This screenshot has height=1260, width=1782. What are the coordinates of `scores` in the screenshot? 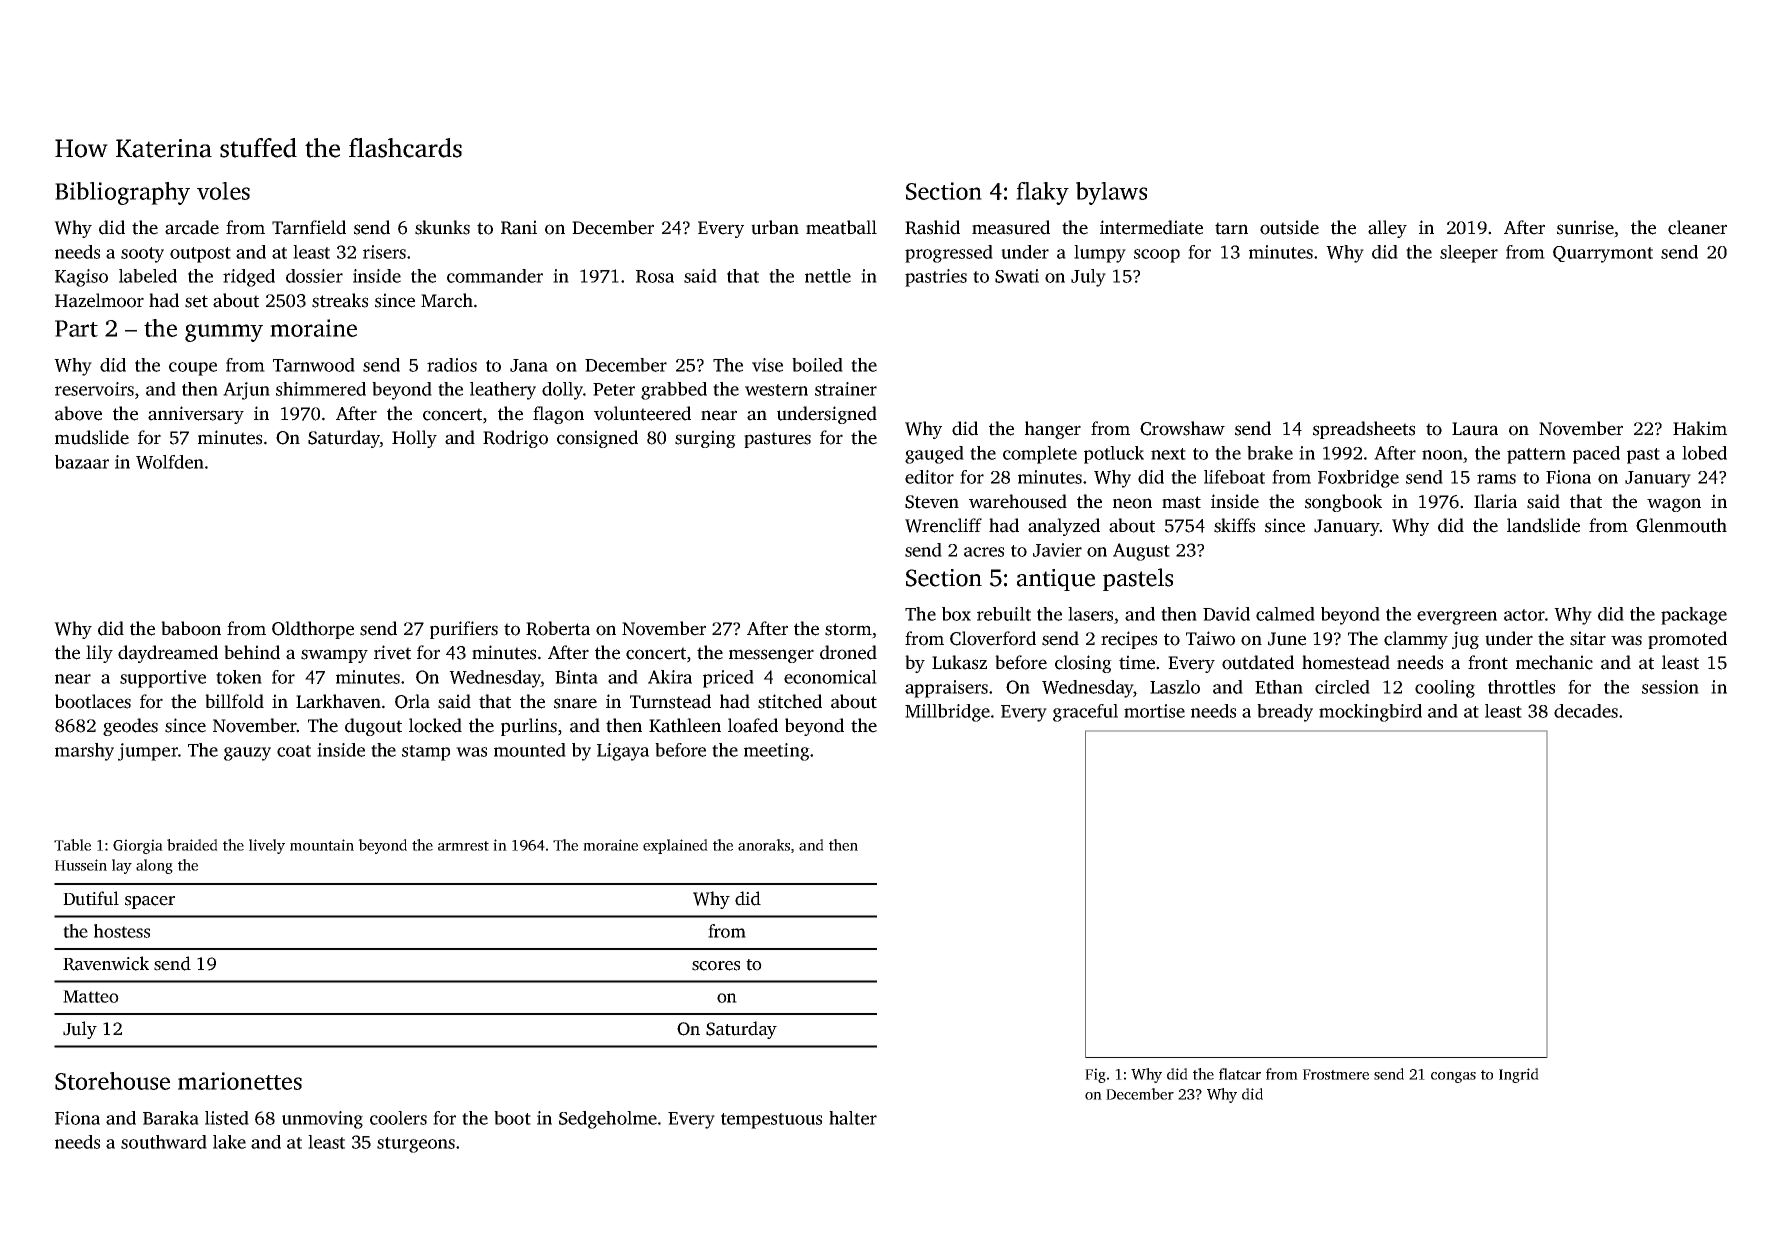 It's located at (716, 966).
